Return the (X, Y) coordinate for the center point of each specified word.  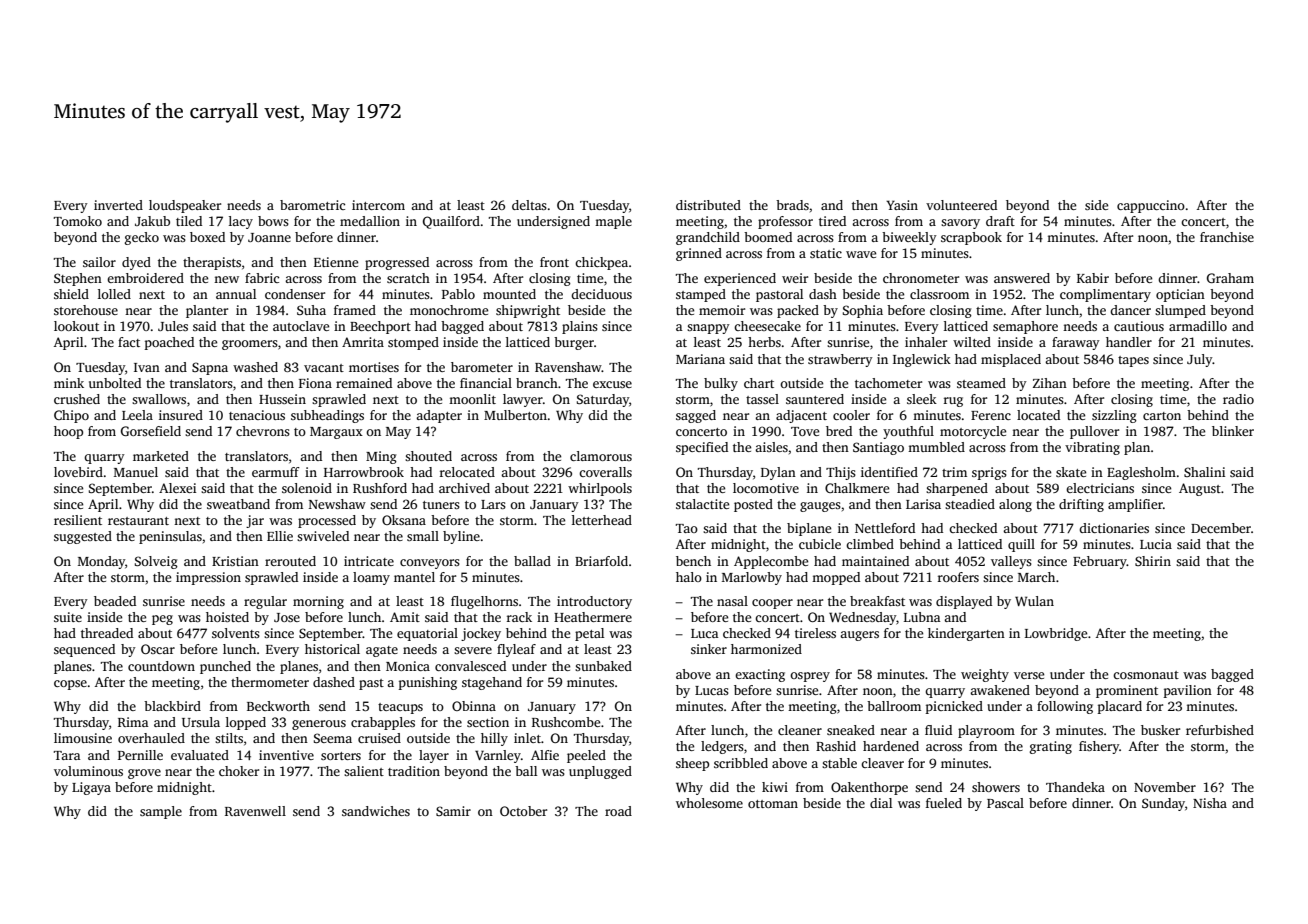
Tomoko (78, 221)
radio (1238, 399)
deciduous (601, 294)
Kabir (1093, 278)
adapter (439, 416)
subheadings (327, 416)
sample (161, 812)
